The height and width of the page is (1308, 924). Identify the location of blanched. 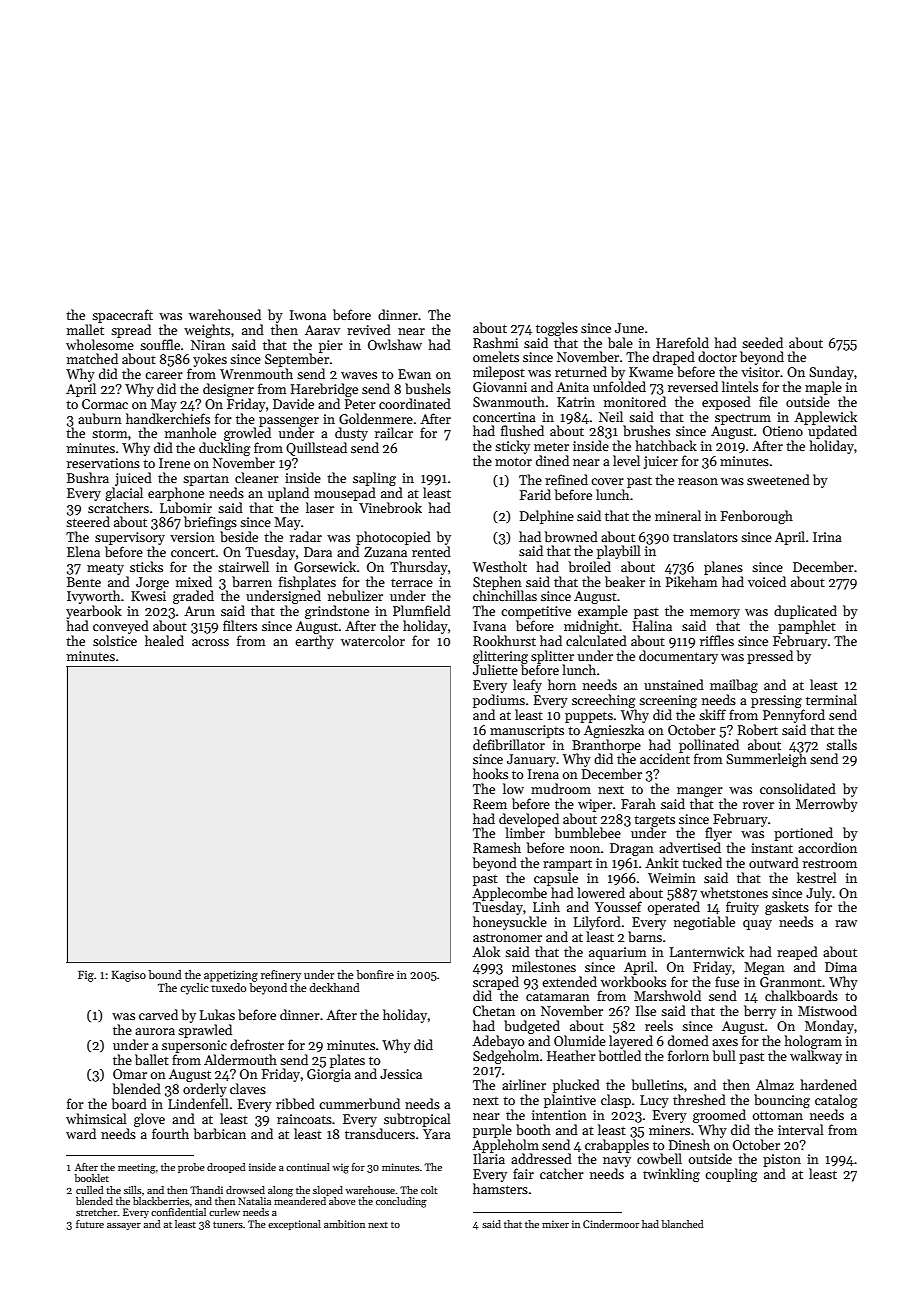
(683, 1224).
